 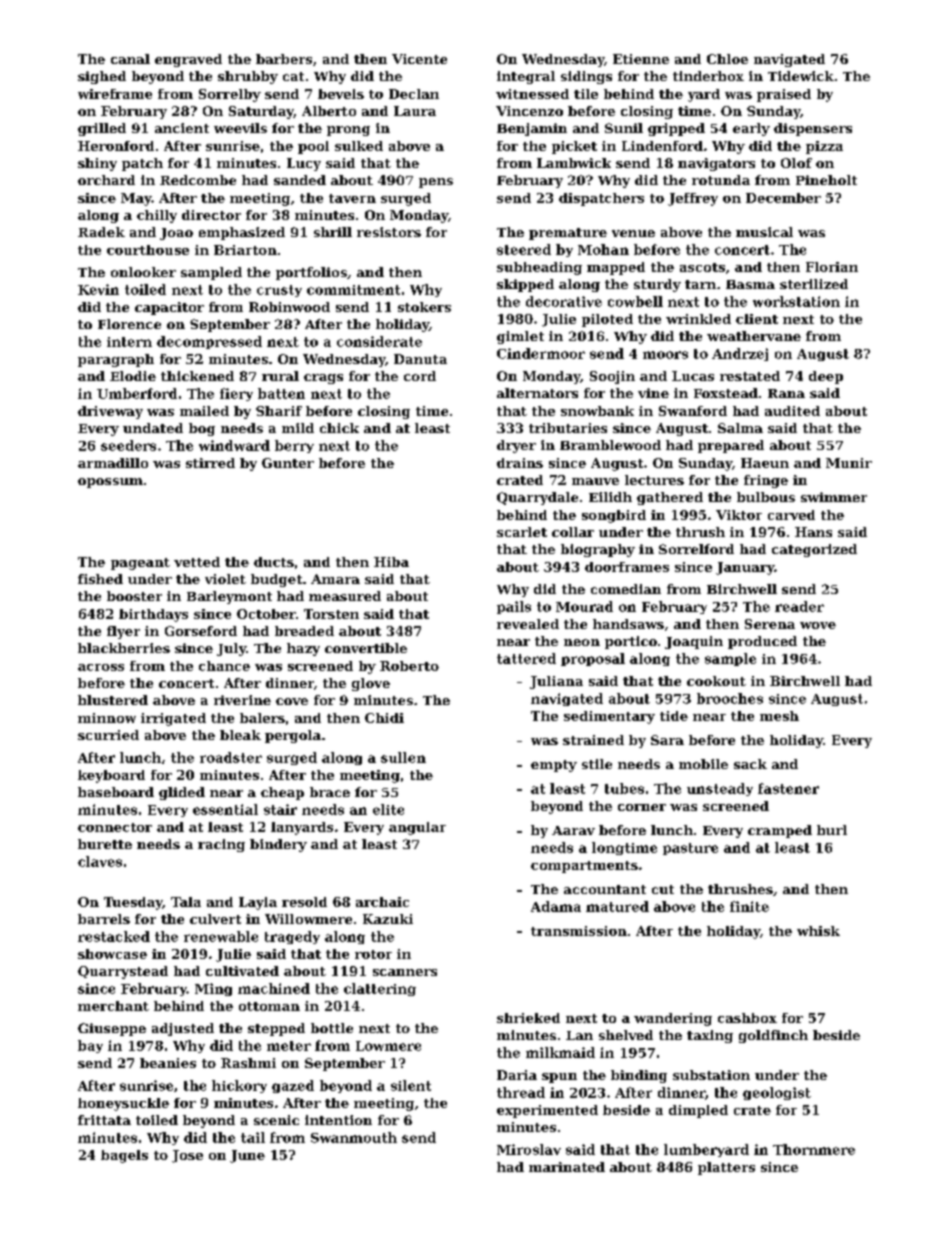 I want to click on bagels, so click(x=124, y=1156).
